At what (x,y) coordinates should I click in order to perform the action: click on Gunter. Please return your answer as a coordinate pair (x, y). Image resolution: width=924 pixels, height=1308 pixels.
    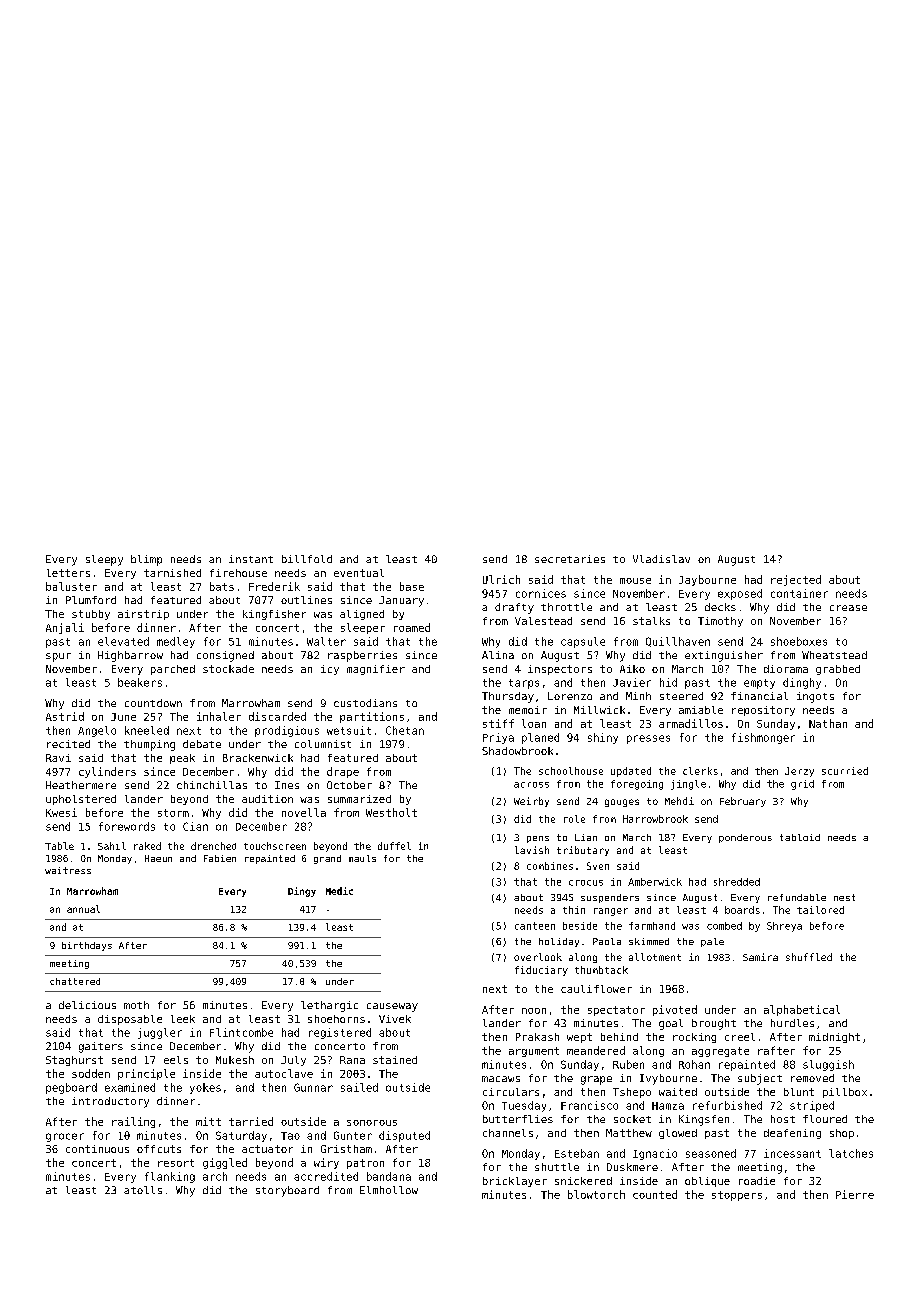
    Looking at the image, I should click on (353, 1135).
